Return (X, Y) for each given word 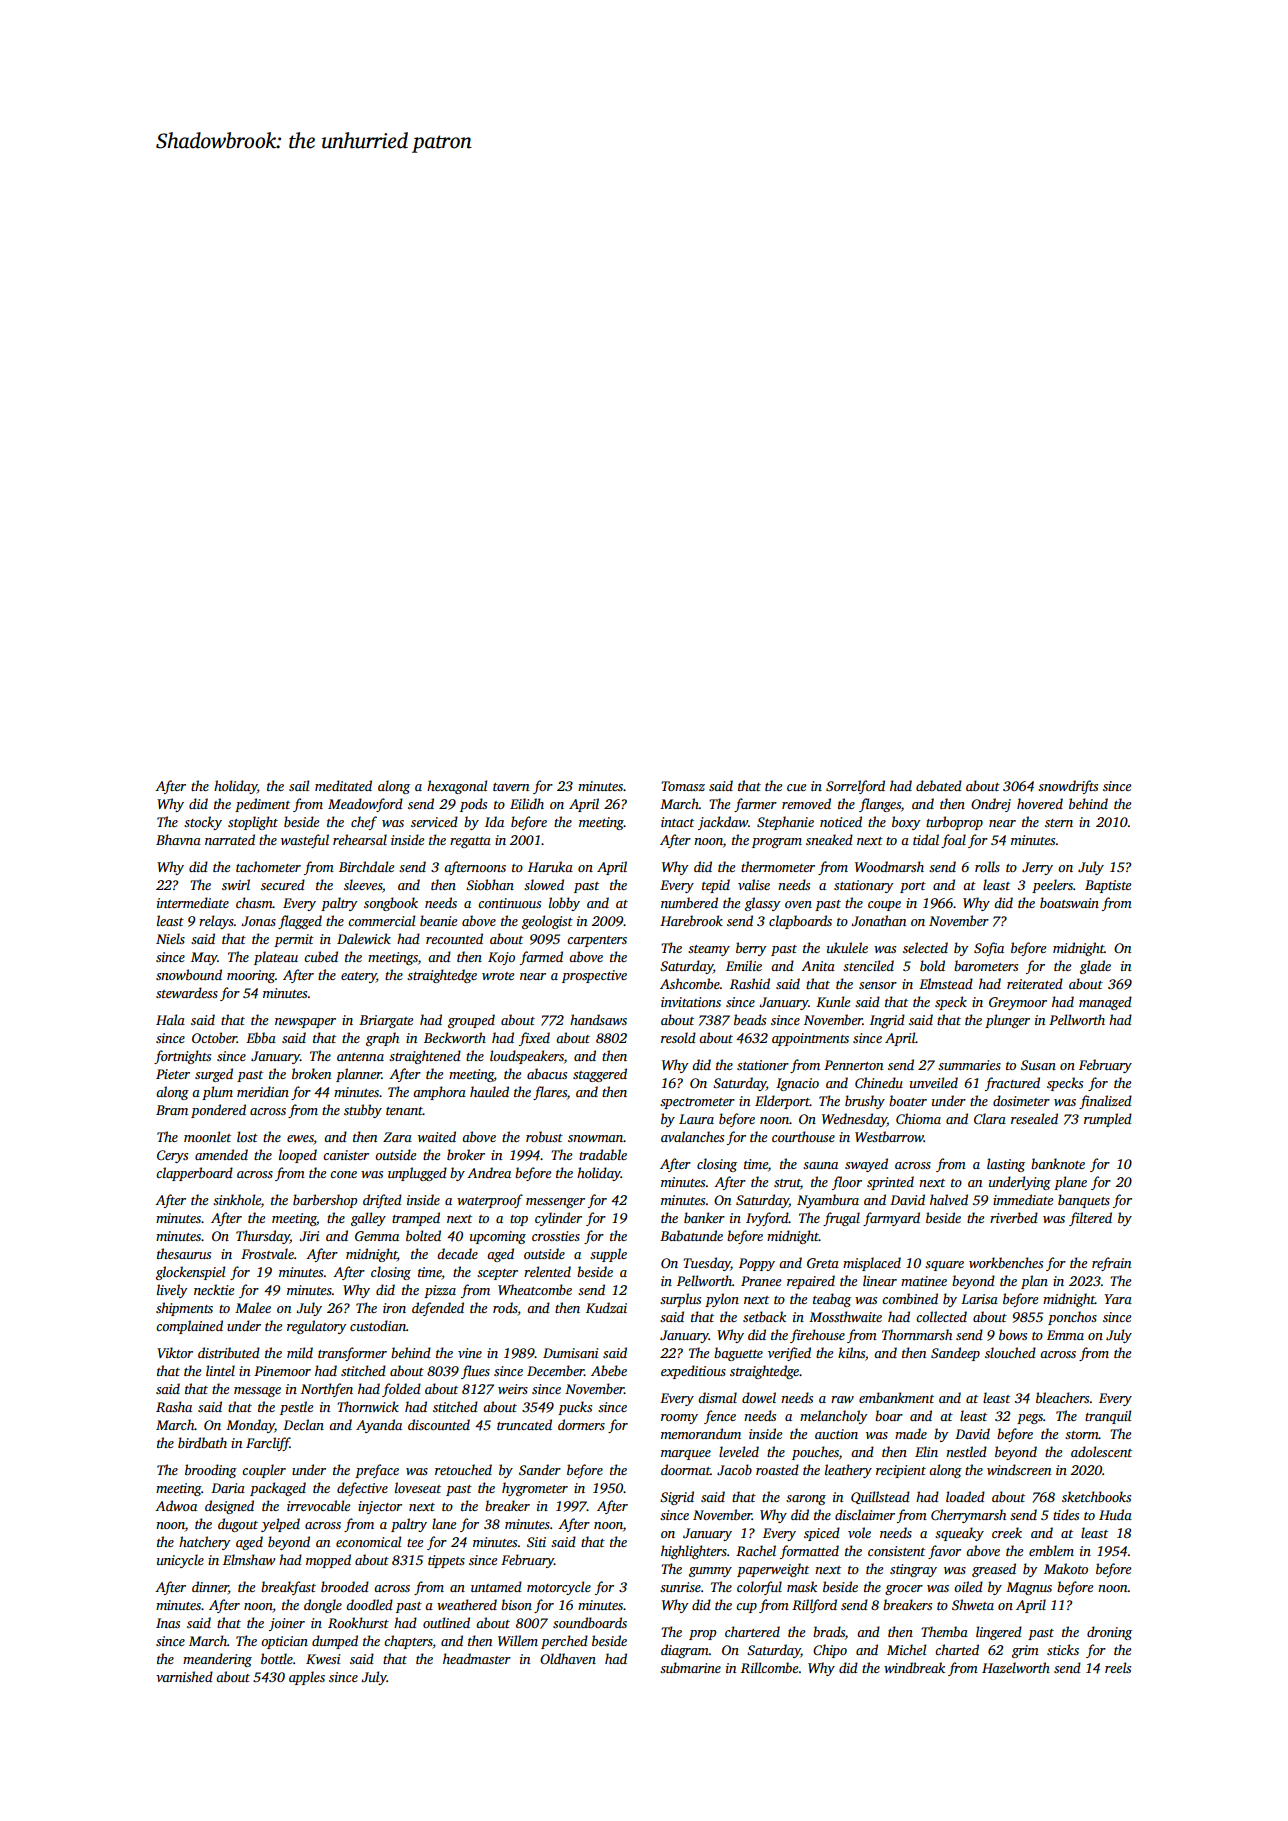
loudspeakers (527, 1057)
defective (362, 1489)
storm (1082, 1435)
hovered (1040, 803)
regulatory (317, 1327)
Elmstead (946, 983)
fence (720, 1417)
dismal (717, 1397)
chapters (408, 1642)
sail (299, 785)
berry (751, 949)
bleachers (1062, 1397)
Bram (172, 1110)
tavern (511, 787)
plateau (276, 958)
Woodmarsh (889, 866)
